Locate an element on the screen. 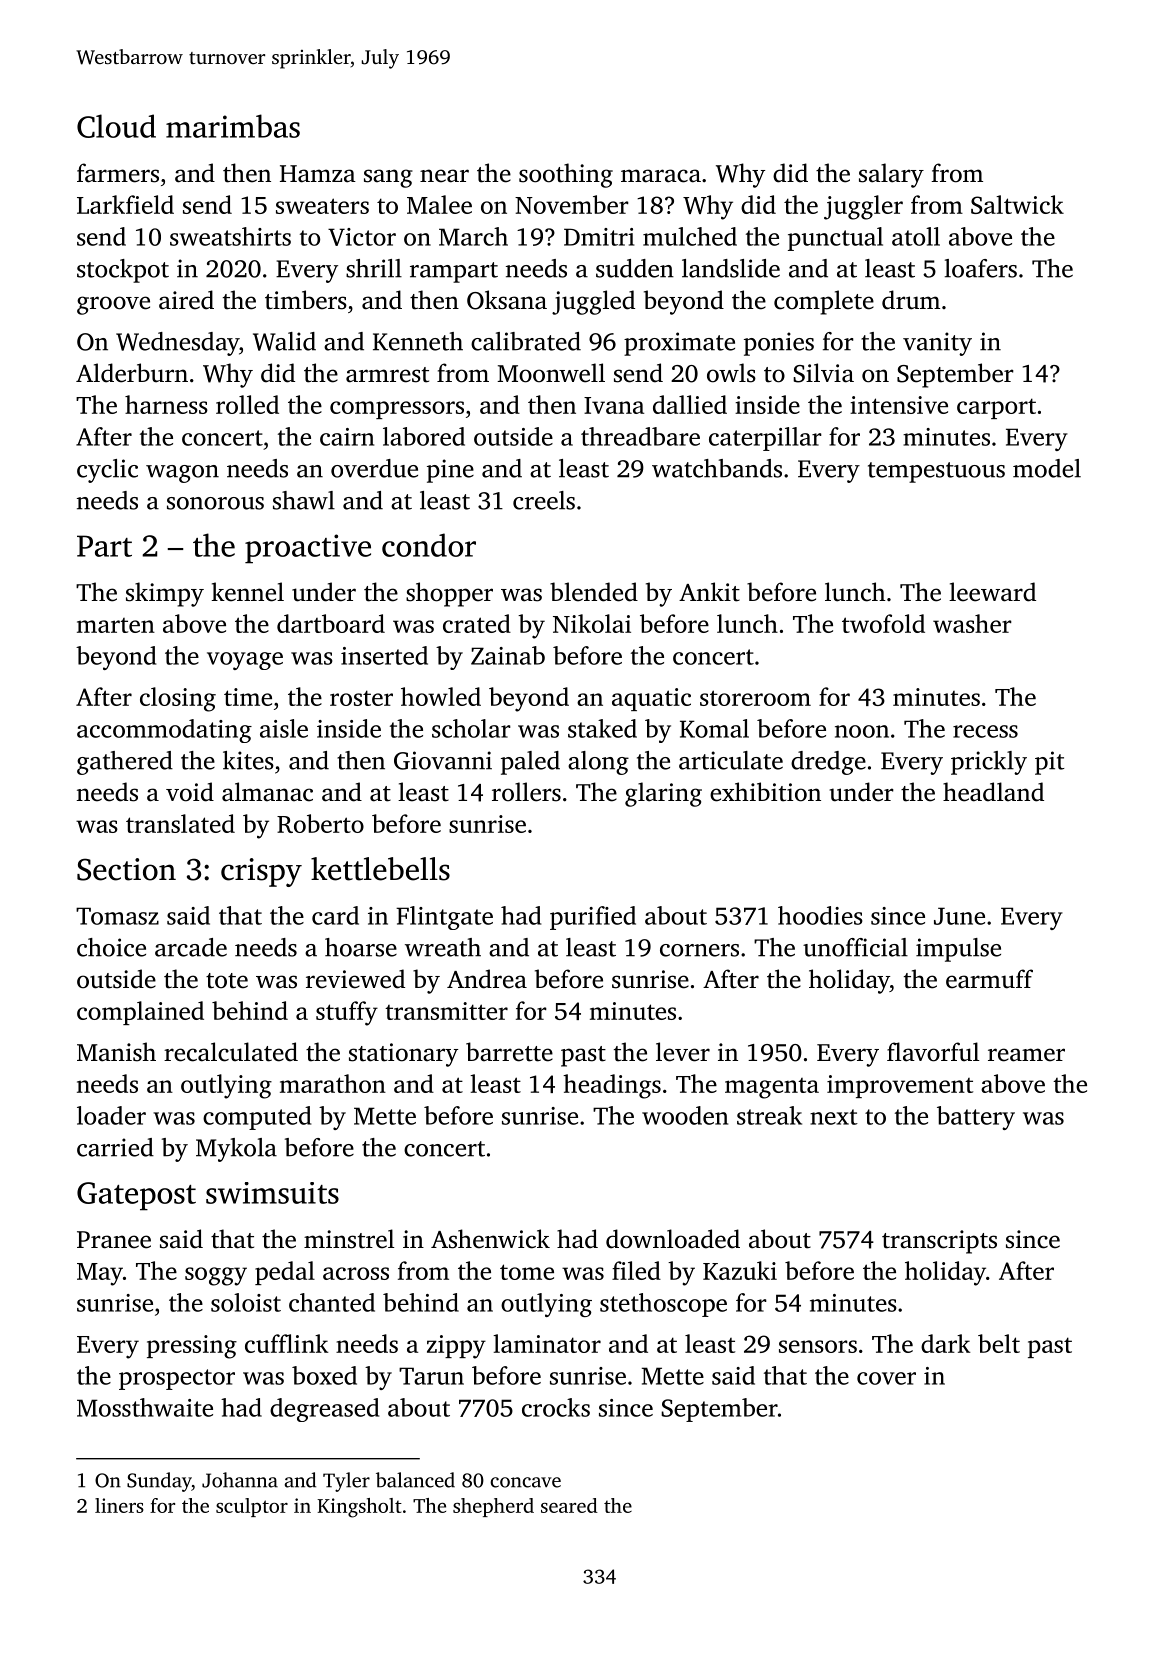 This screenshot has height=1654, width=1165. sweatshirts is located at coordinates (230, 236).
